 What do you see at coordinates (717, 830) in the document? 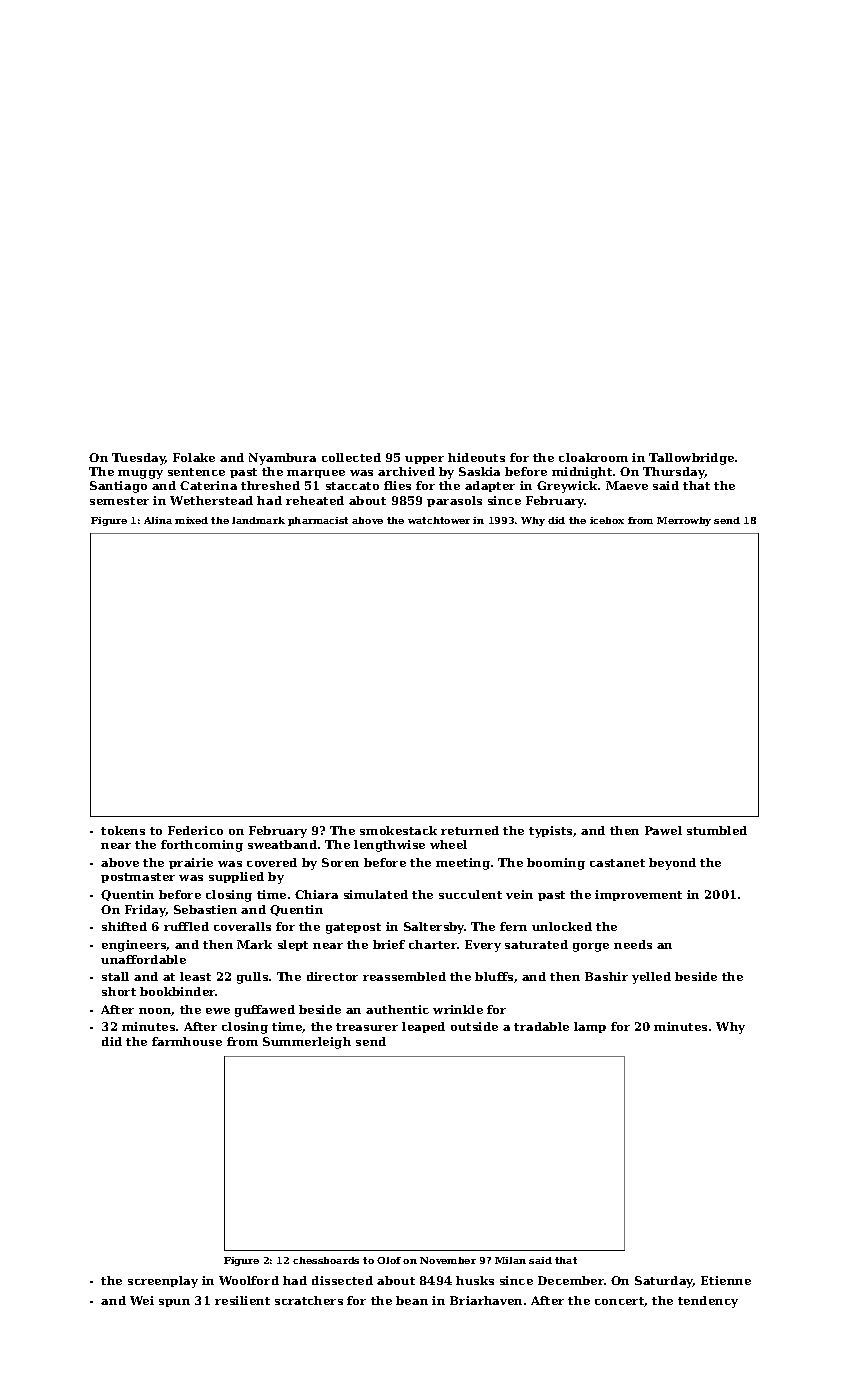
I see `stumbled` at bounding box center [717, 830].
